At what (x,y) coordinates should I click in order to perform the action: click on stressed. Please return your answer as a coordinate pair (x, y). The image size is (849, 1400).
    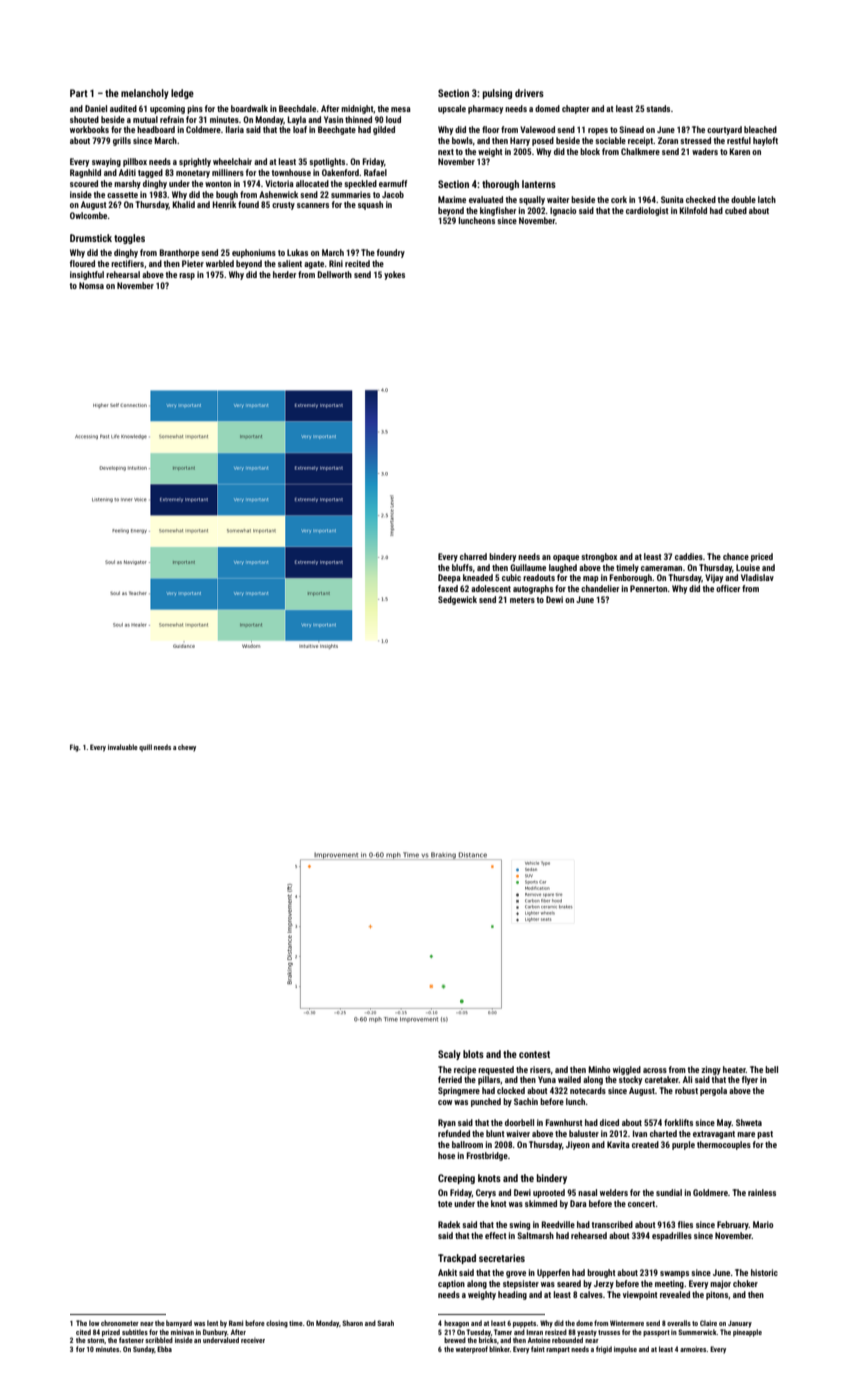
    Looking at the image, I should click on (695, 140).
